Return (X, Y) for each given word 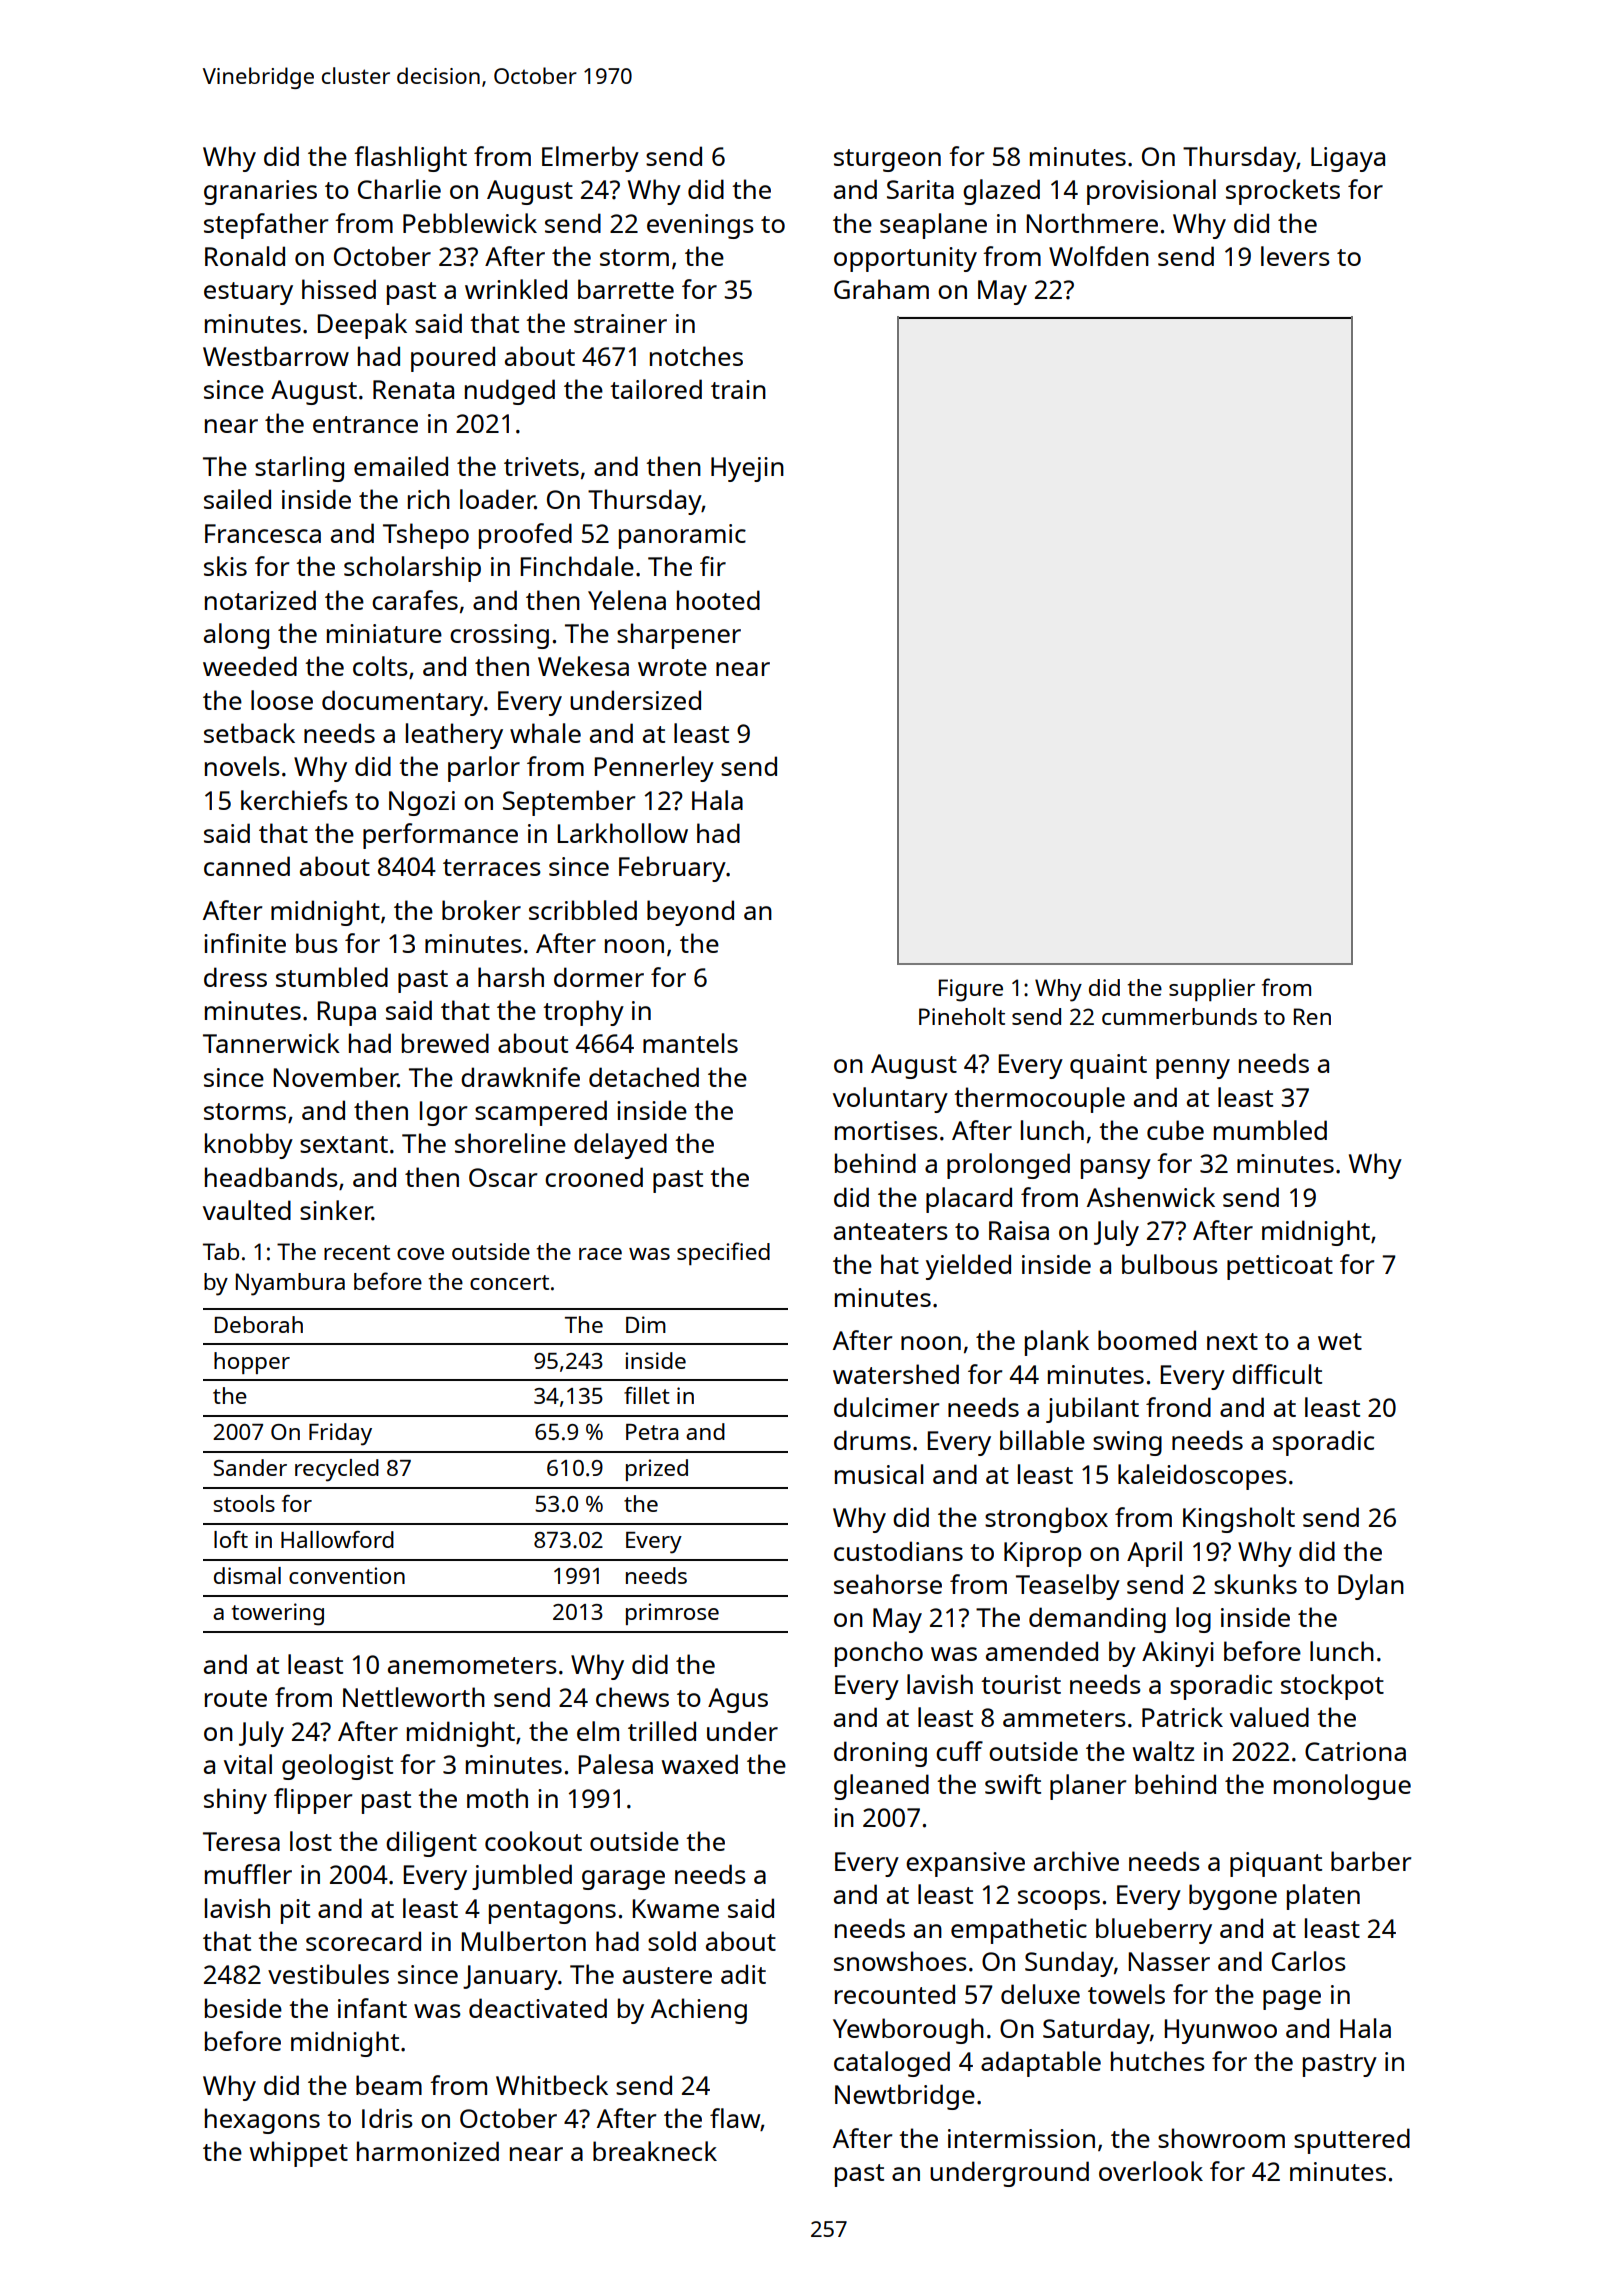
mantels (690, 1043)
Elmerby (590, 159)
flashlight (410, 159)
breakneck (655, 2151)
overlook (1151, 2171)
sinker (336, 1210)
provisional (1151, 192)
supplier (1212, 990)
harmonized (428, 2151)
